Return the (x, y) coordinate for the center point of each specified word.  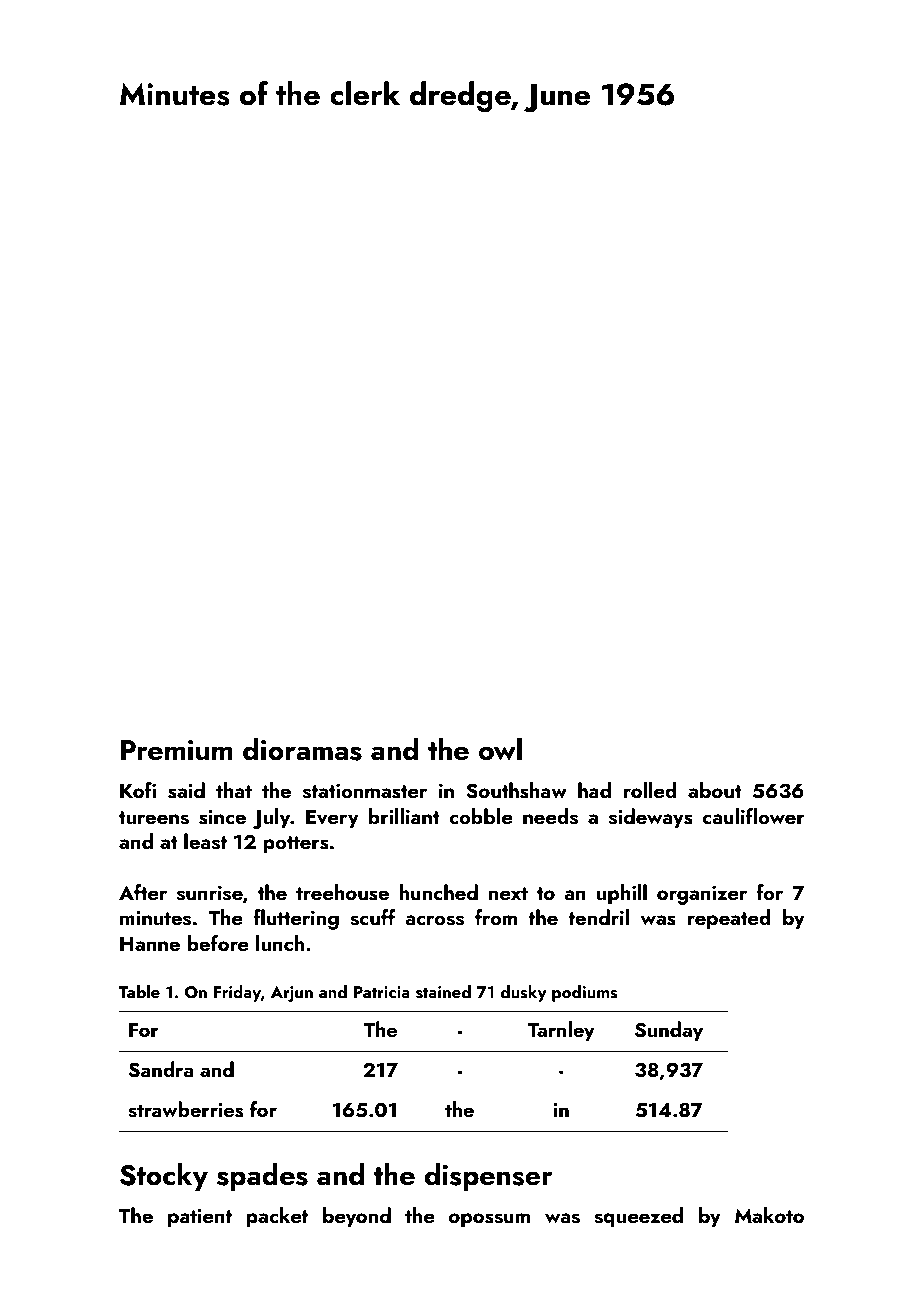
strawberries (186, 1109)
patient (200, 1218)
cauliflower (754, 816)
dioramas (302, 749)
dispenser (489, 1177)
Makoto (769, 1215)
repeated (729, 919)
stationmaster (365, 791)
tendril (598, 917)
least (205, 841)
